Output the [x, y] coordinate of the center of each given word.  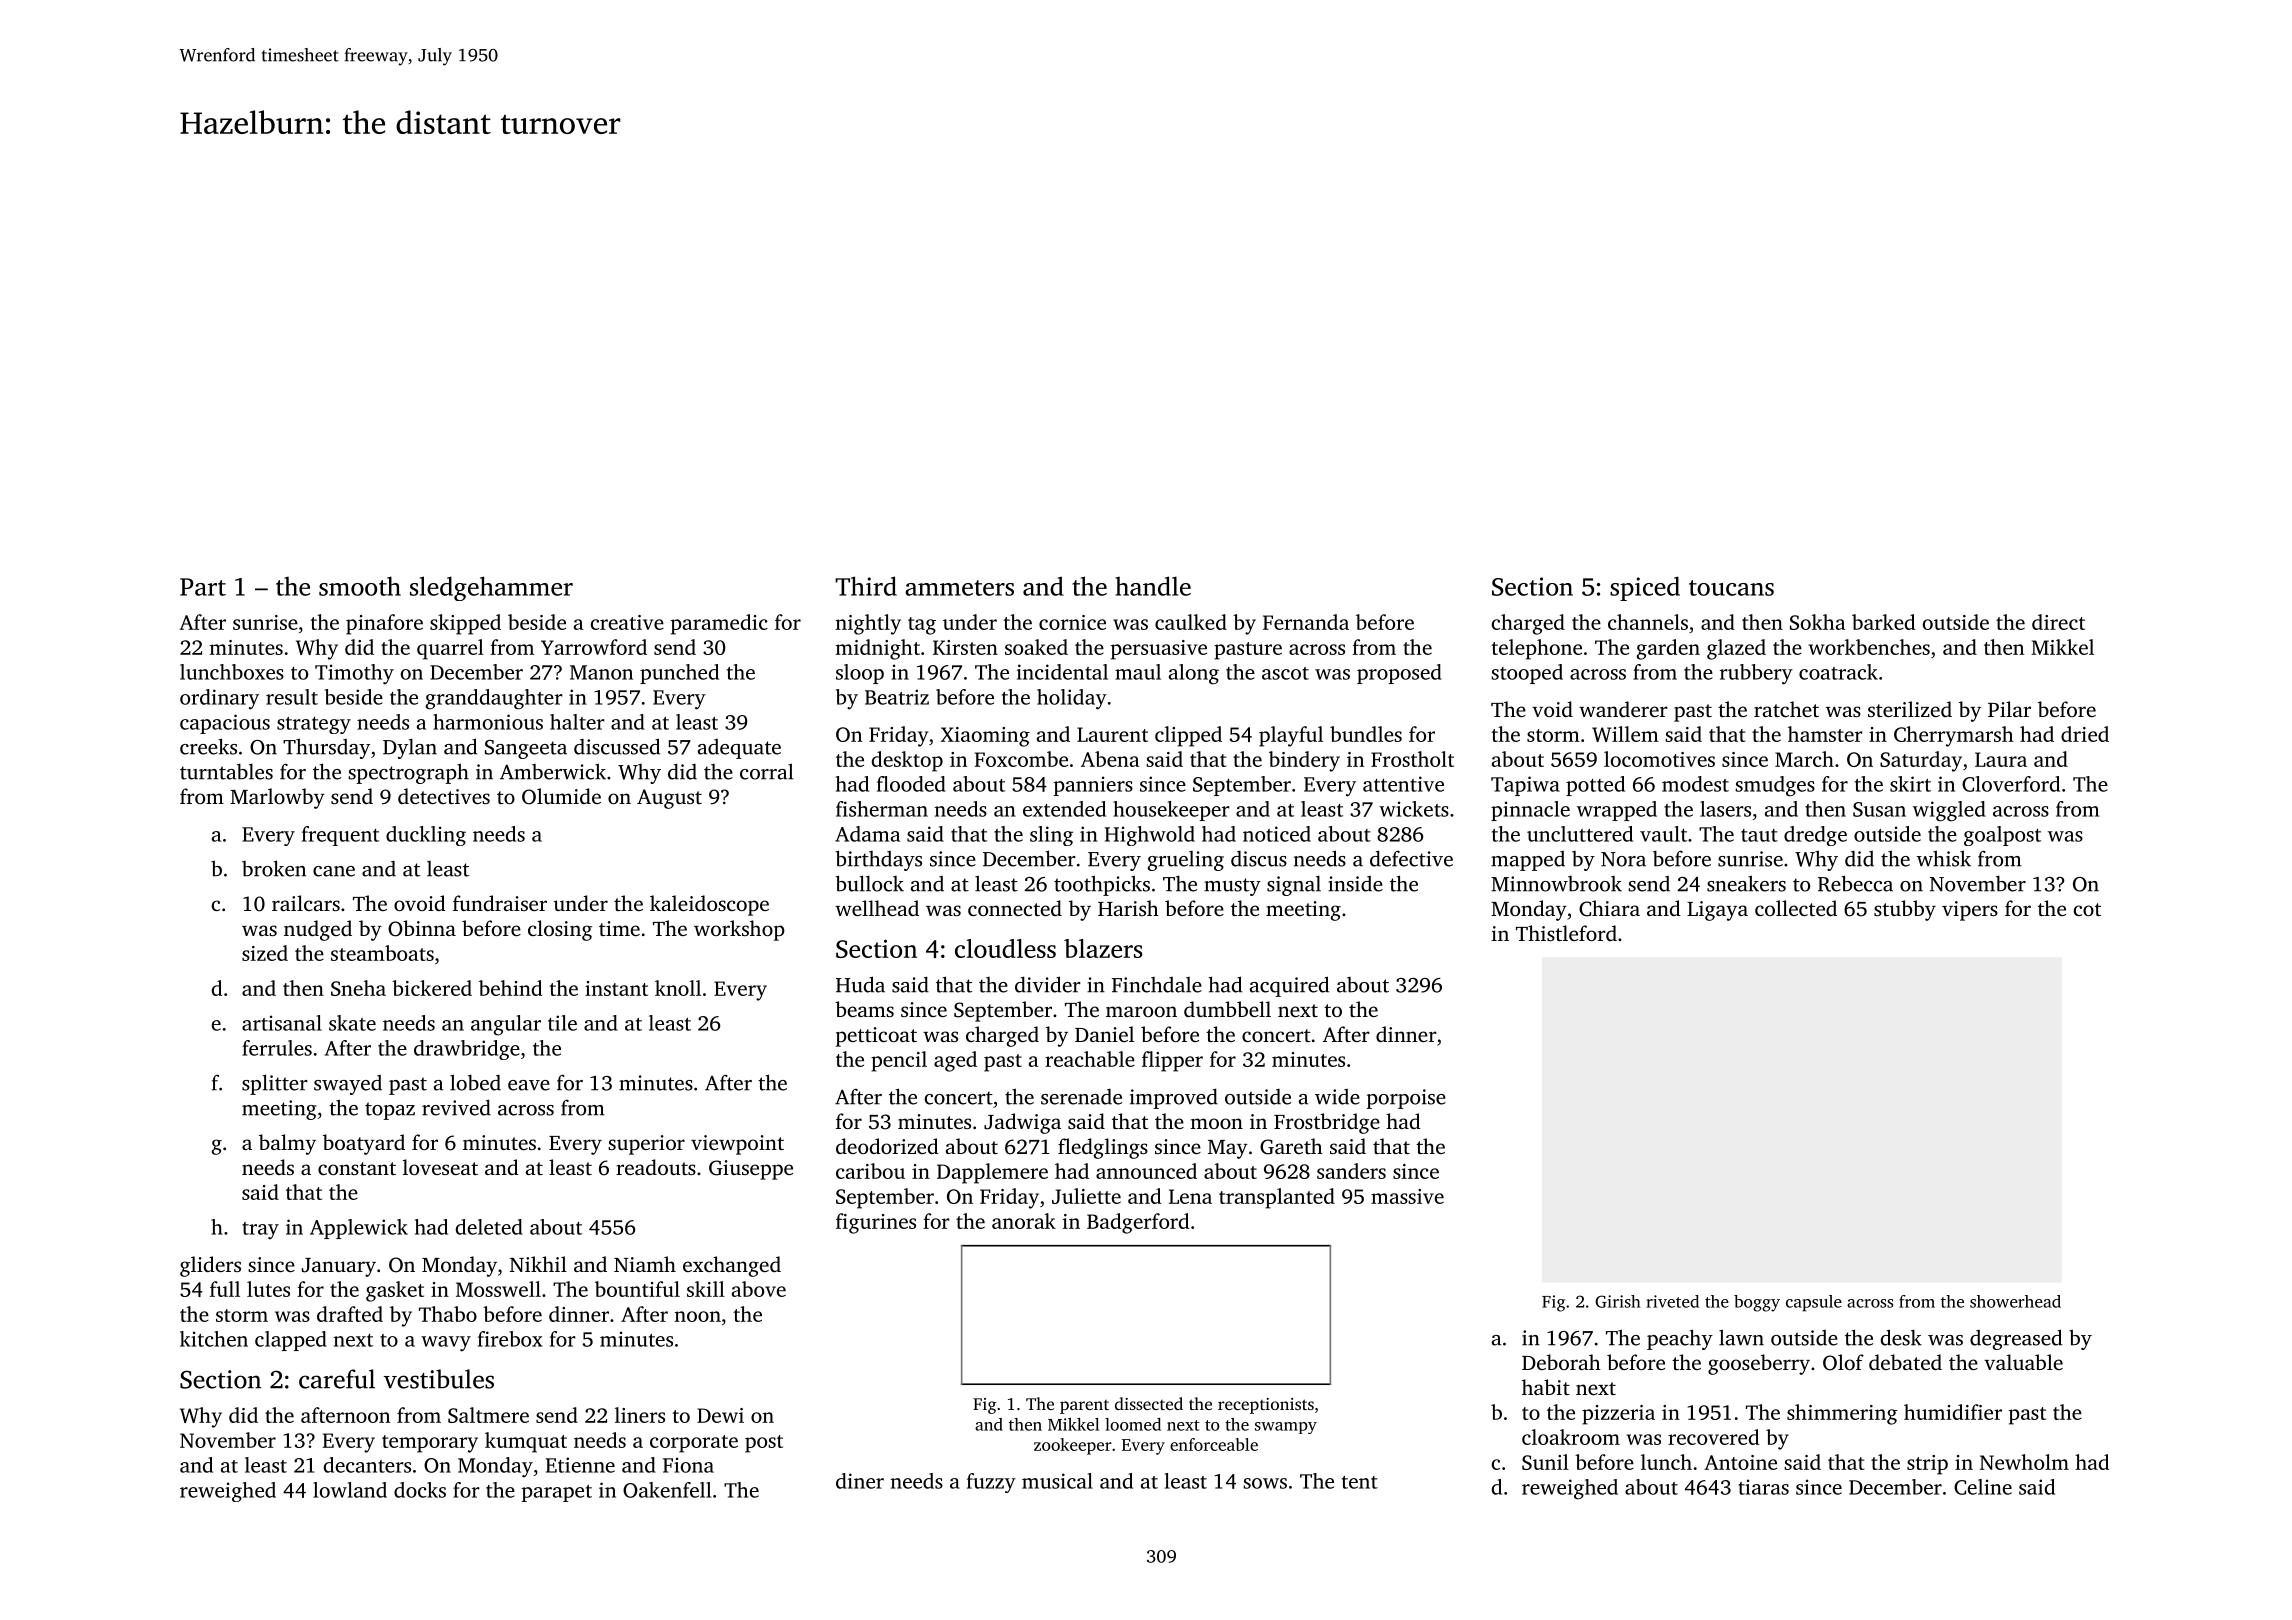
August [669, 799]
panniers [1093, 786]
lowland [350, 1490]
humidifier [1953, 1412]
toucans [1731, 588]
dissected [1149, 1403]
